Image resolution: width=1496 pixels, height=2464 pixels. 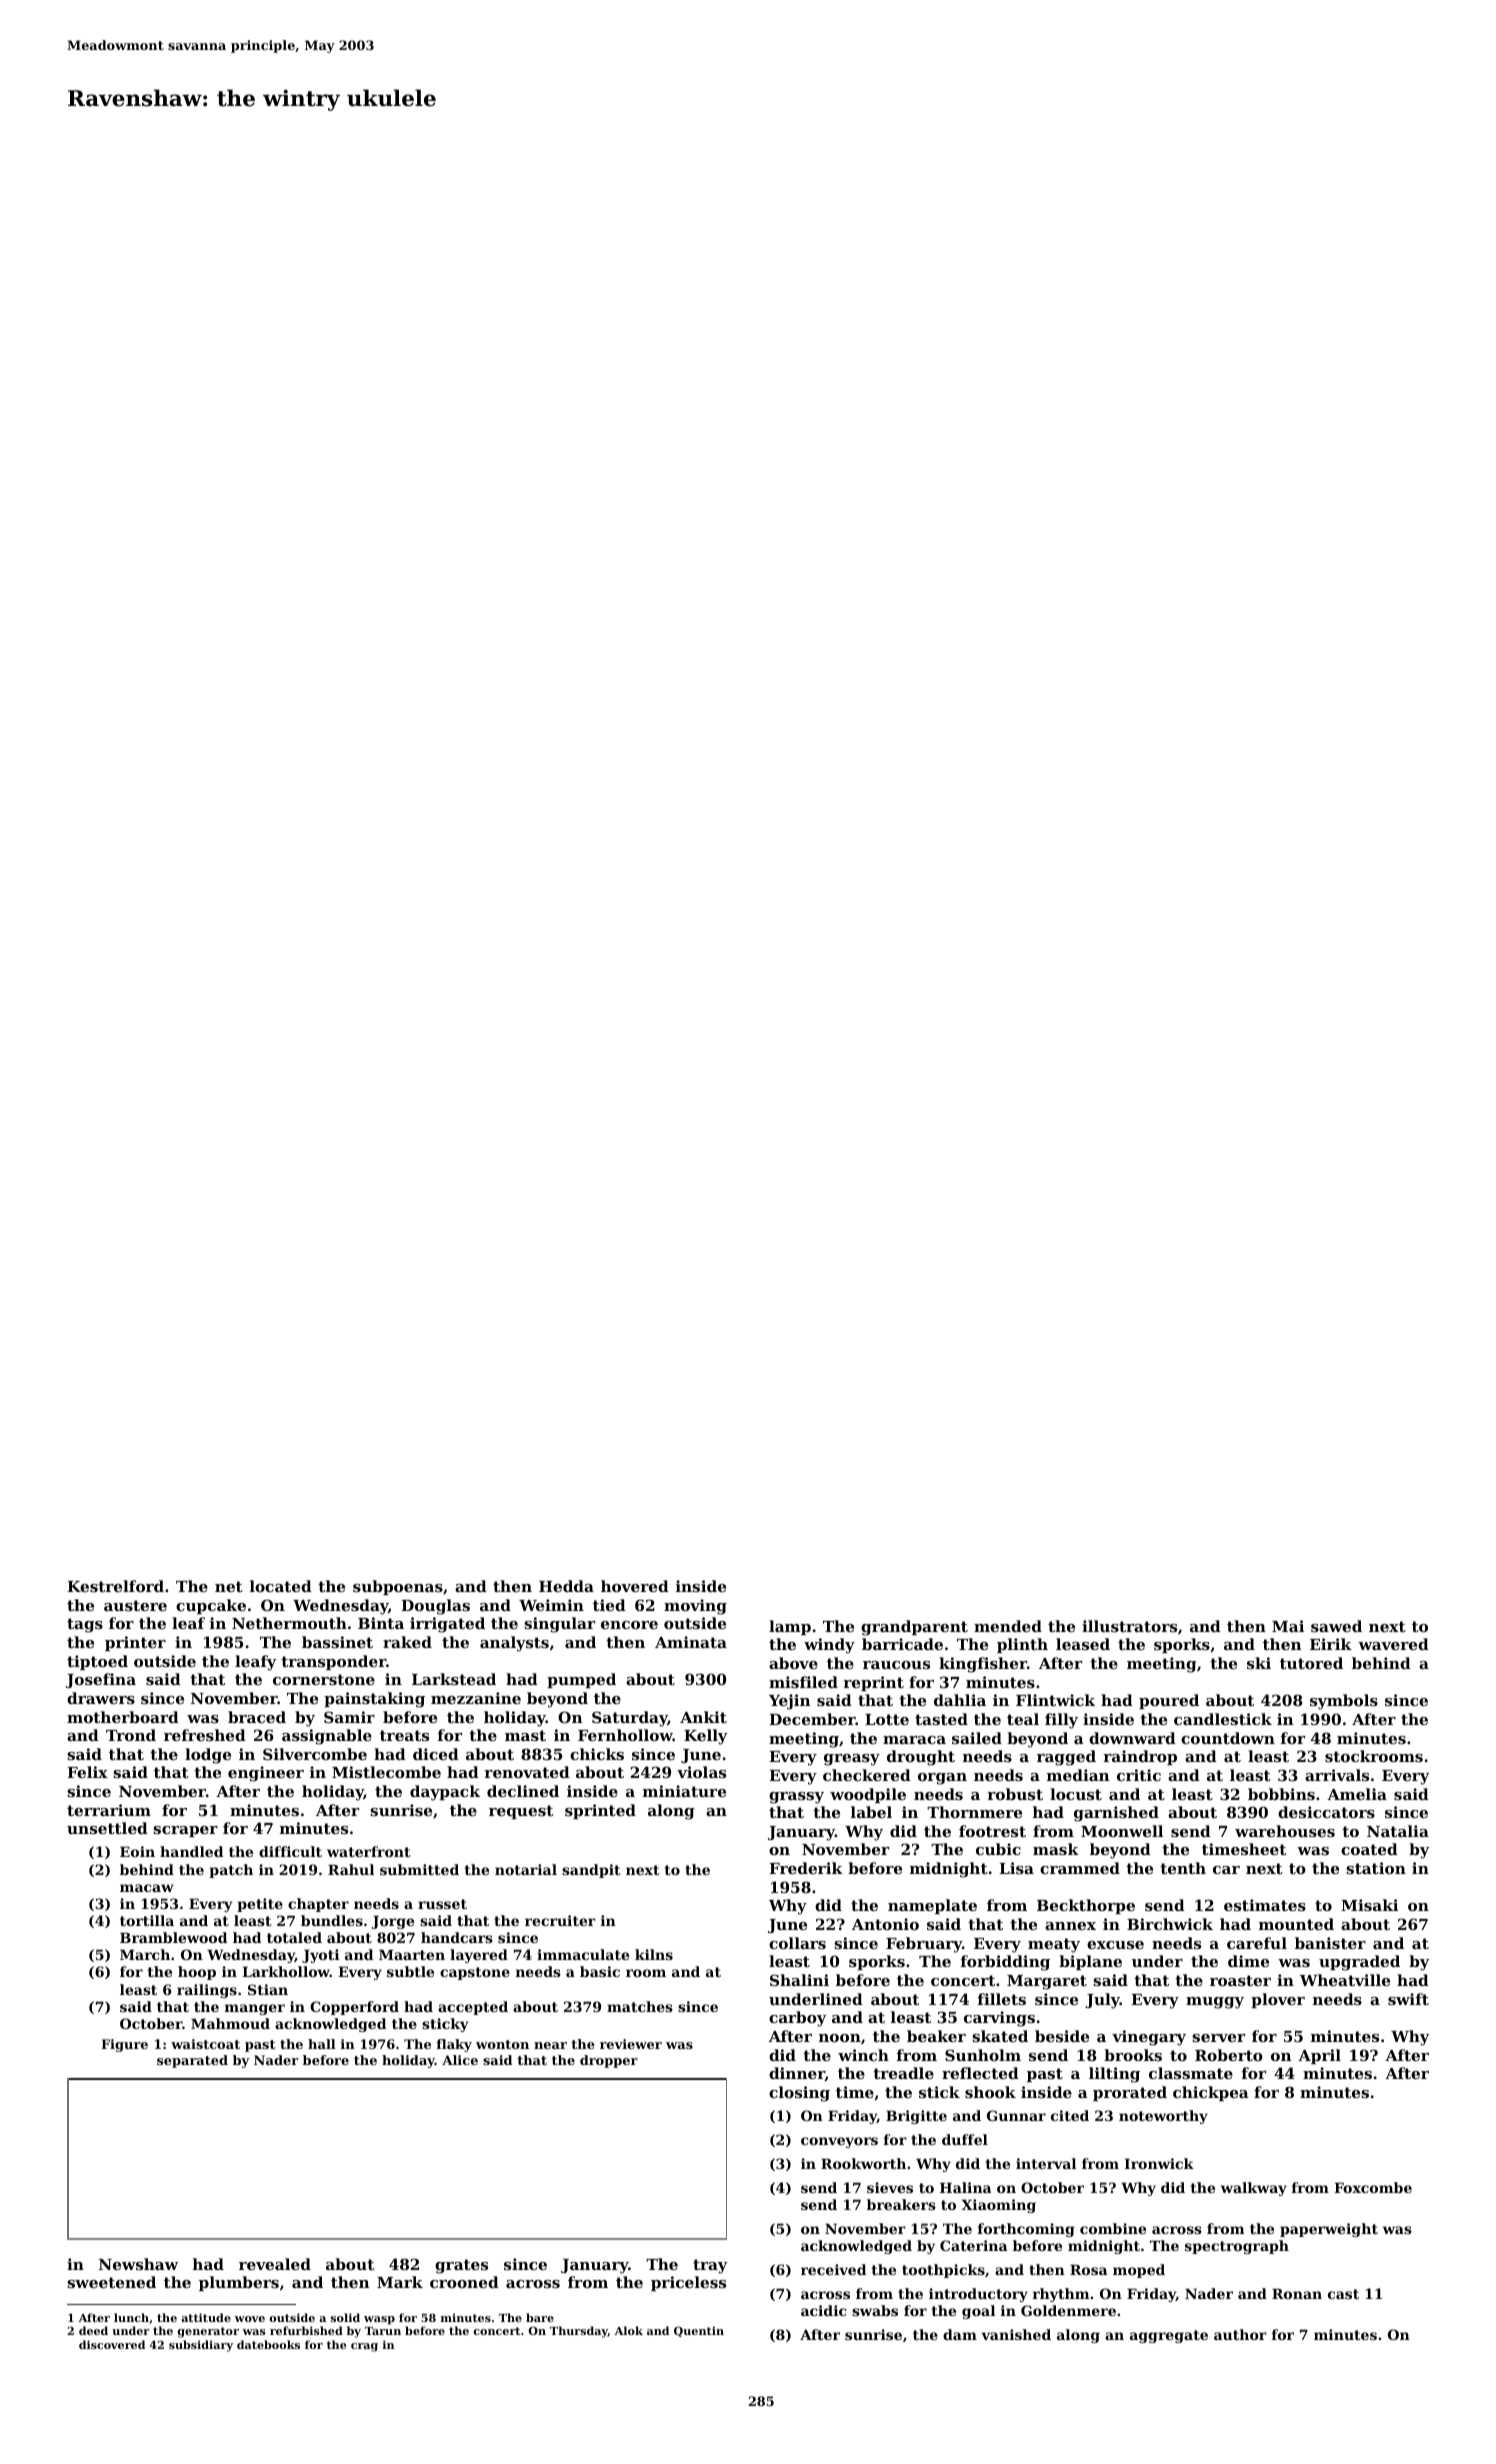 What do you see at coordinates (138, 2264) in the screenshot?
I see `Newshaw` at bounding box center [138, 2264].
